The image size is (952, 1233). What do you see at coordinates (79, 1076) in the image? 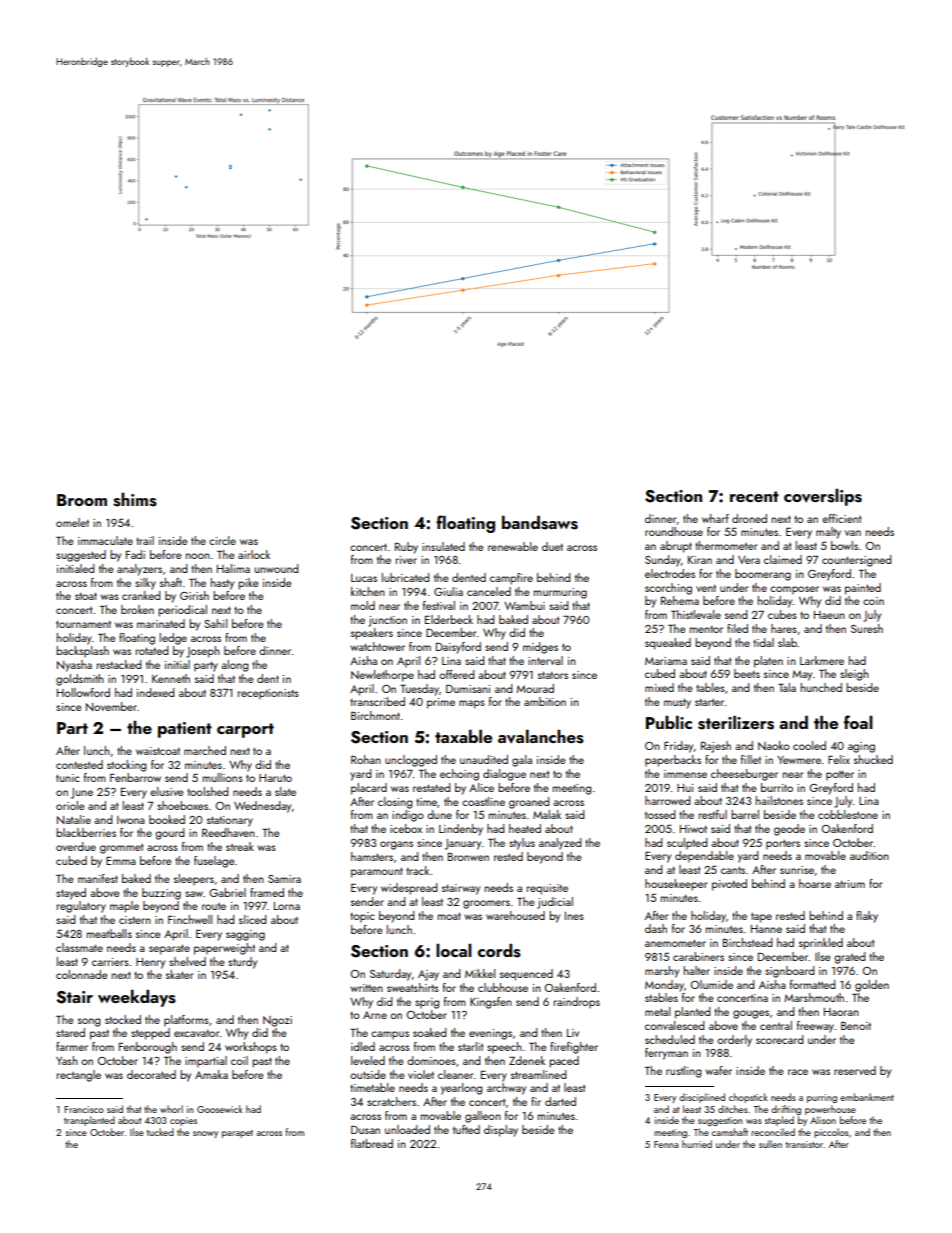
I see `rectangle` at bounding box center [79, 1076].
